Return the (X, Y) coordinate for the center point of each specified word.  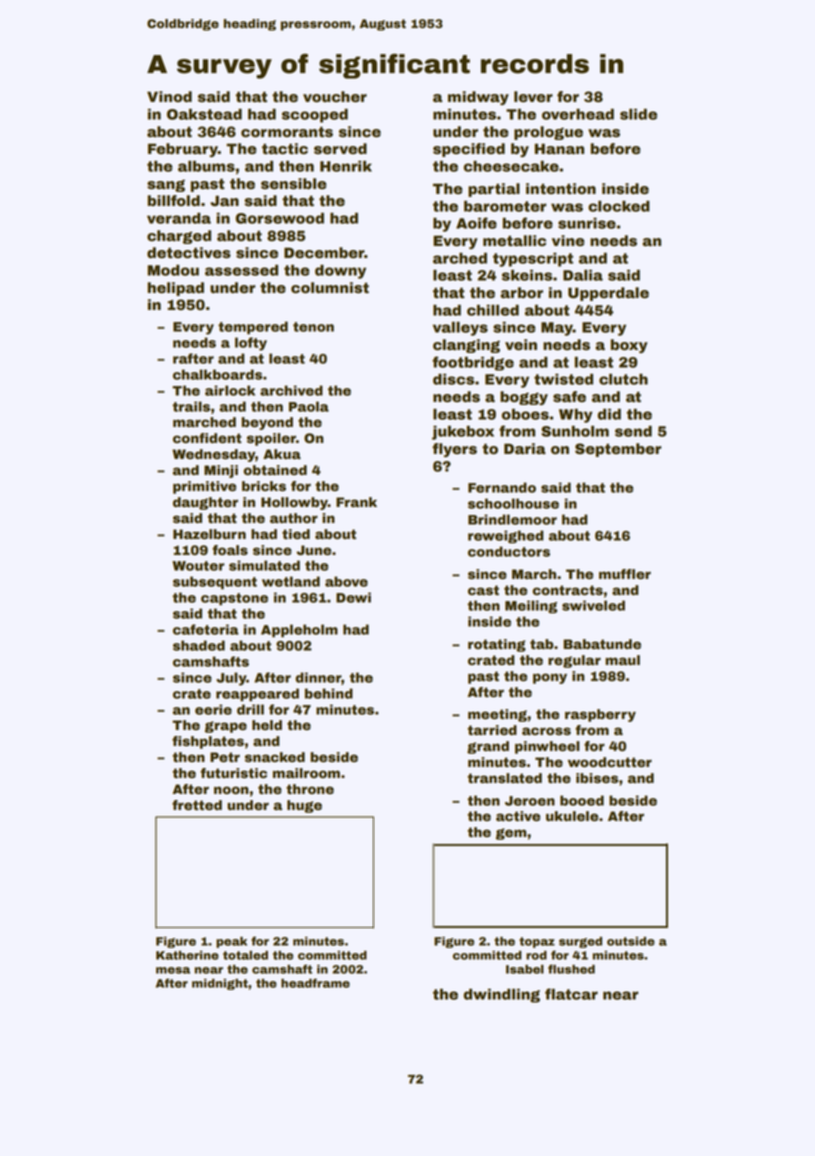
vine (568, 241)
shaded (199, 645)
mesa (173, 970)
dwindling (502, 995)
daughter (205, 503)
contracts (567, 590)
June (314, 550)
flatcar (571, 994)
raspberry (600, 715)
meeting (497, 715)
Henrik (346, 166)
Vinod (169, 97)
